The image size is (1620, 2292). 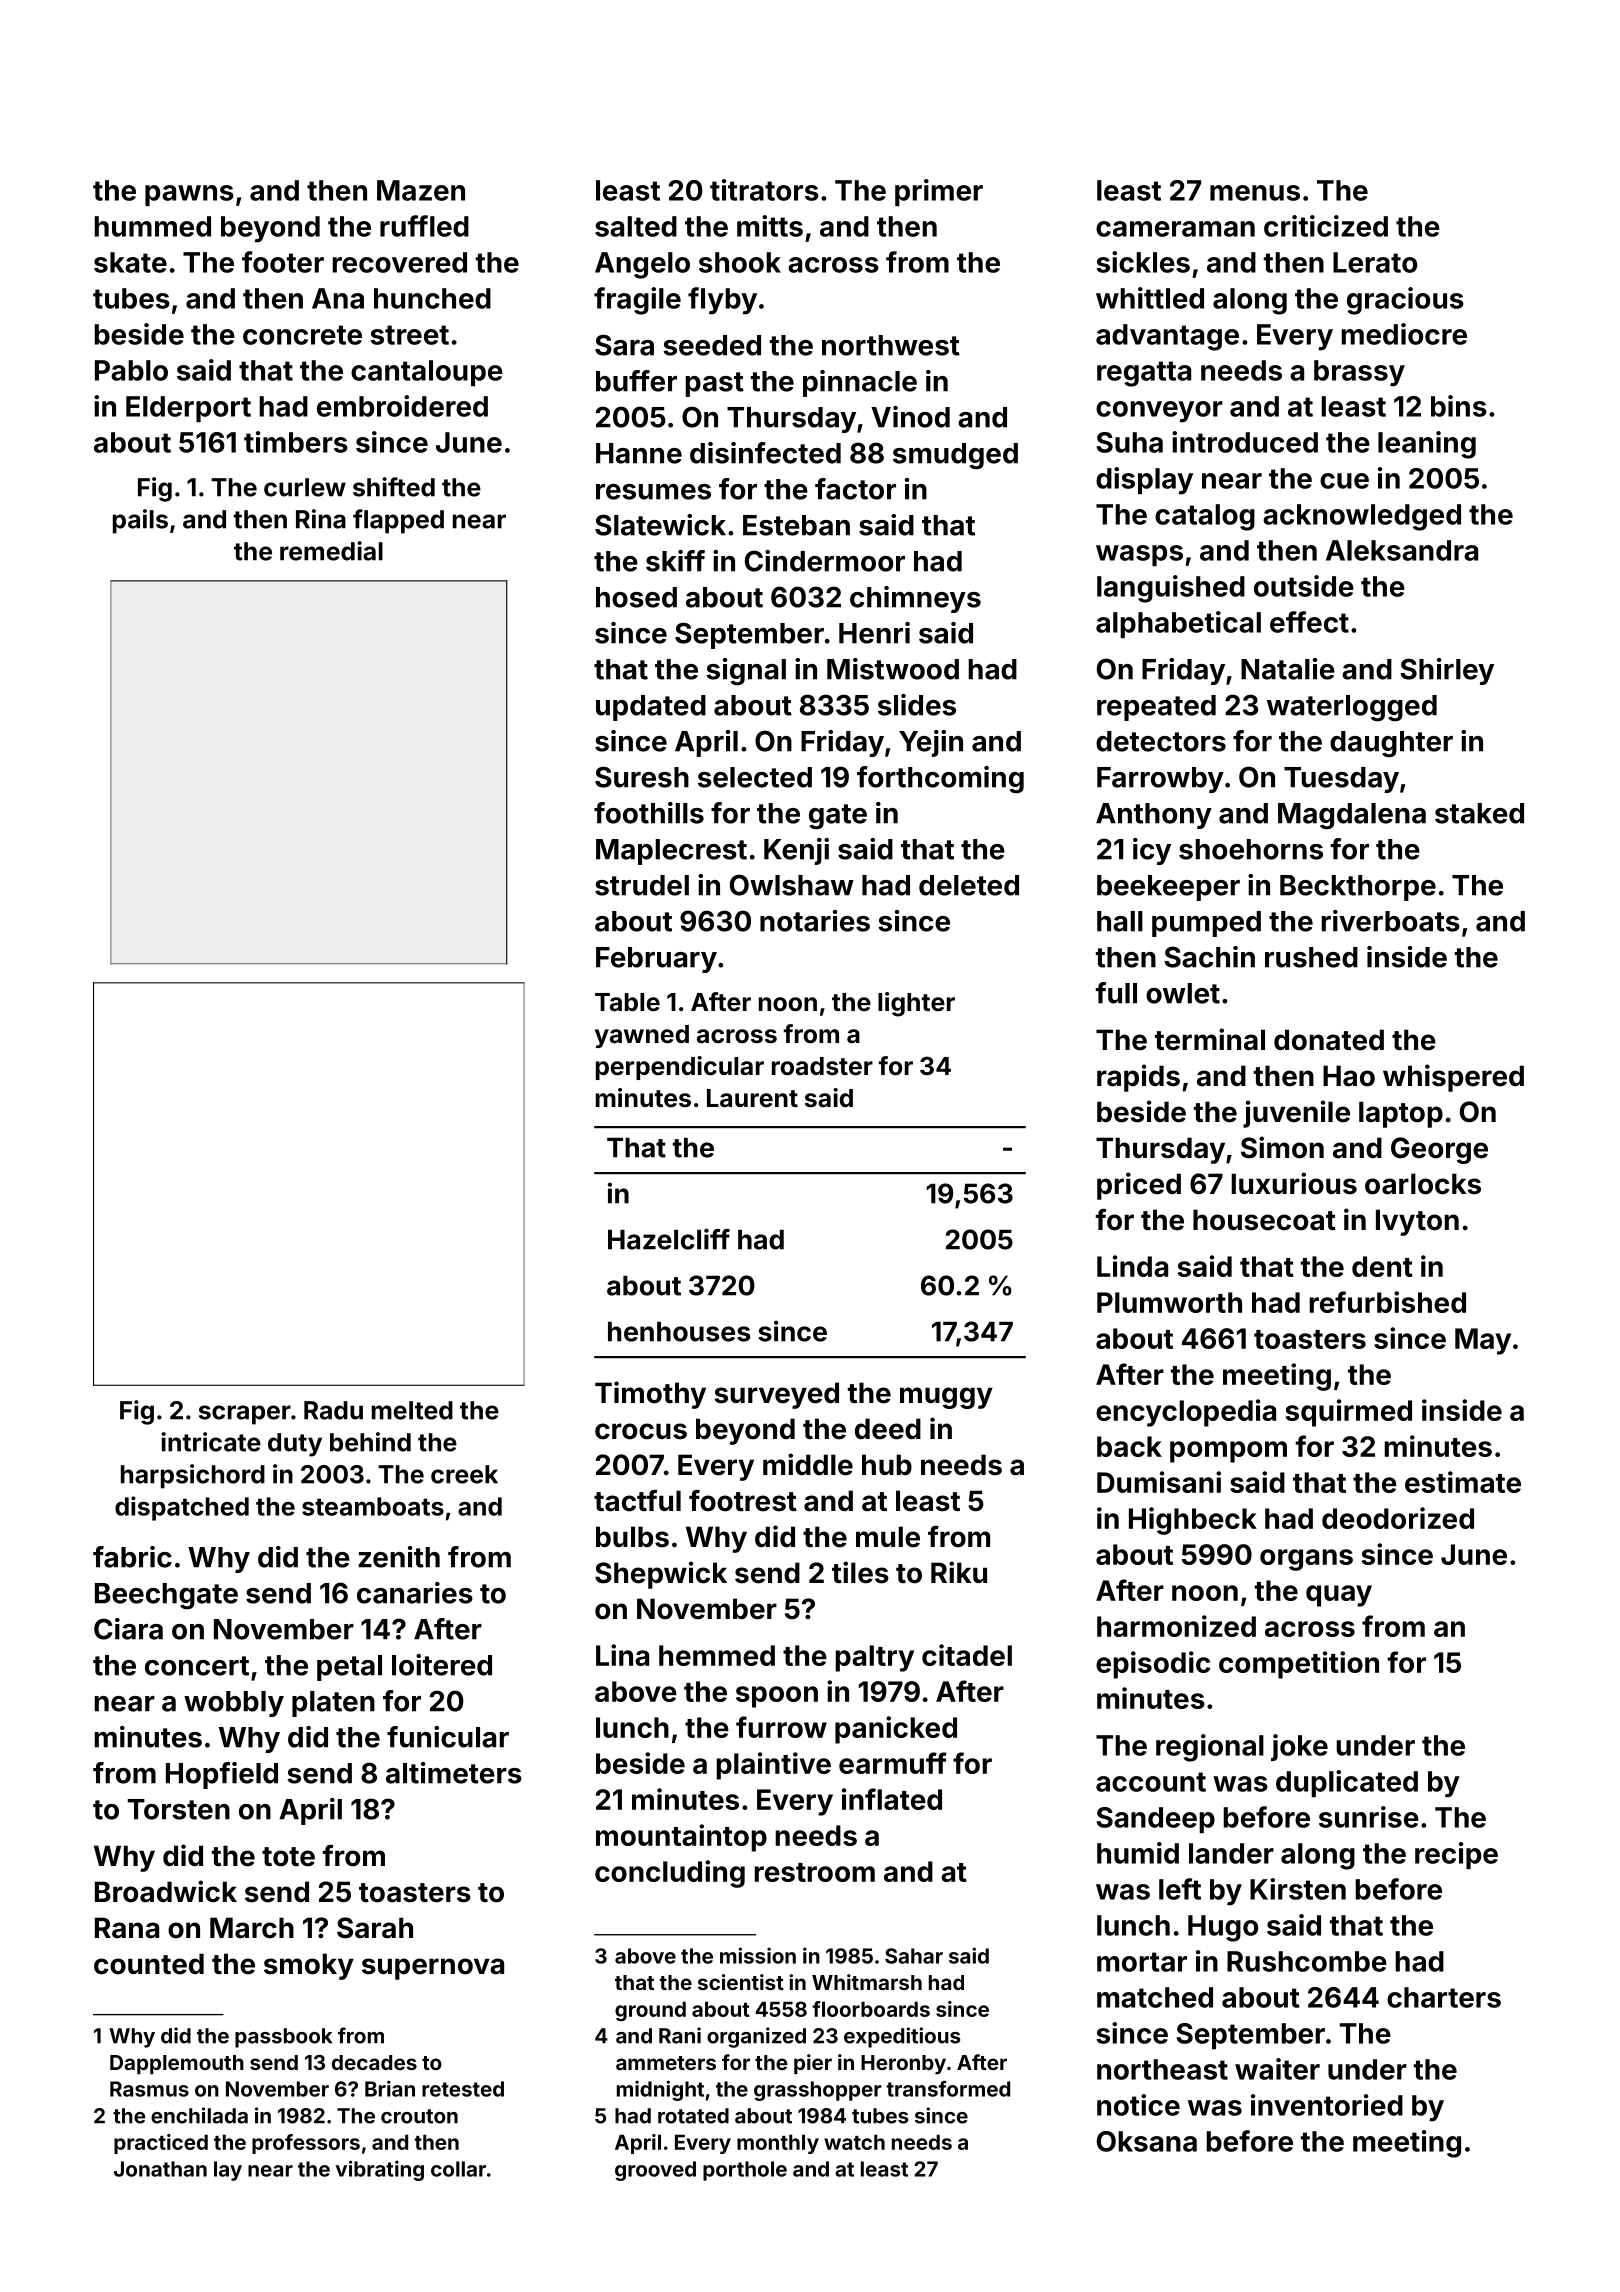 I want to click on Lerato, so click(x=1375, y=262).
